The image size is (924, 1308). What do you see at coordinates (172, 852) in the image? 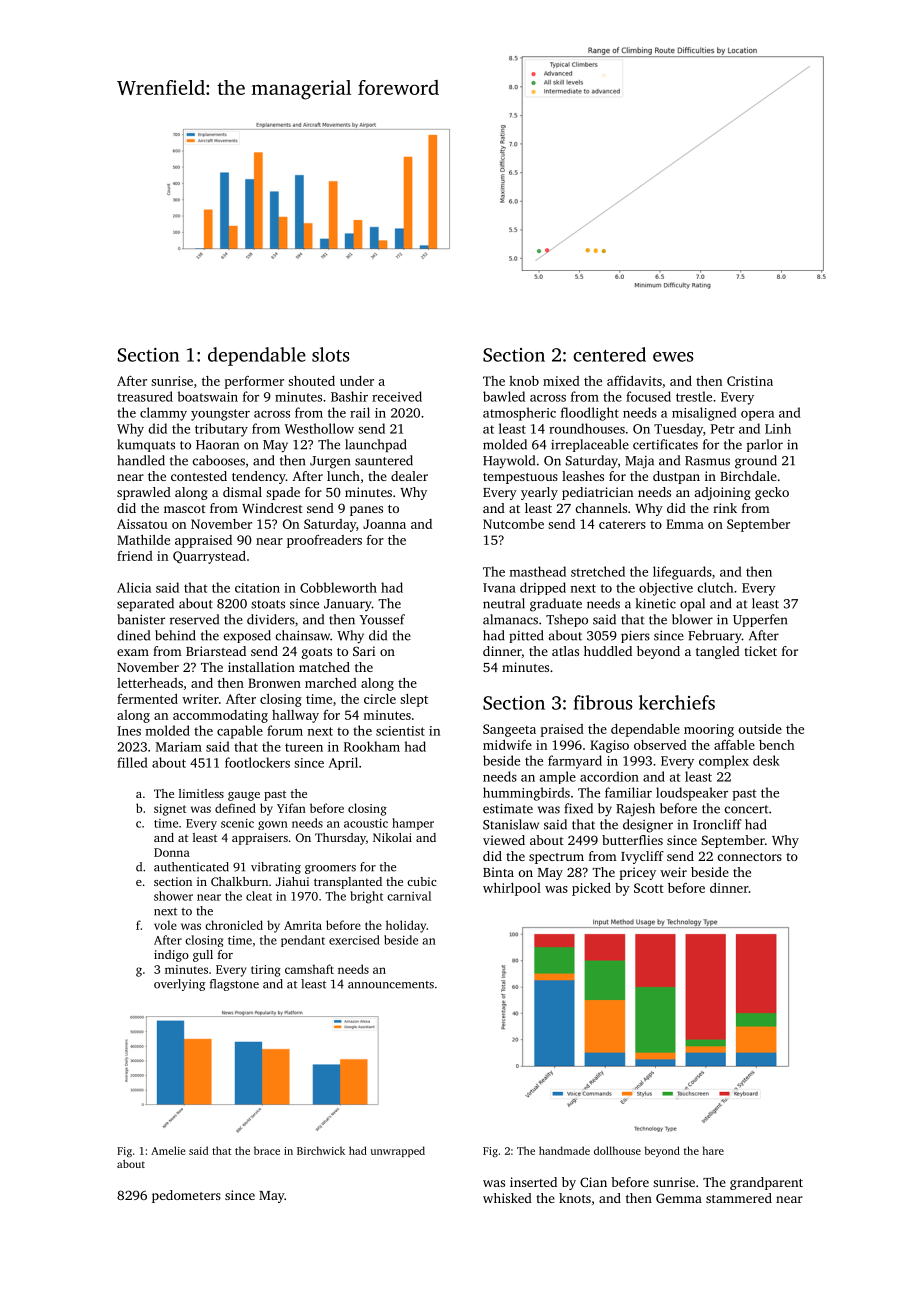
I see `Donna` at bounding box center [172, 852].
